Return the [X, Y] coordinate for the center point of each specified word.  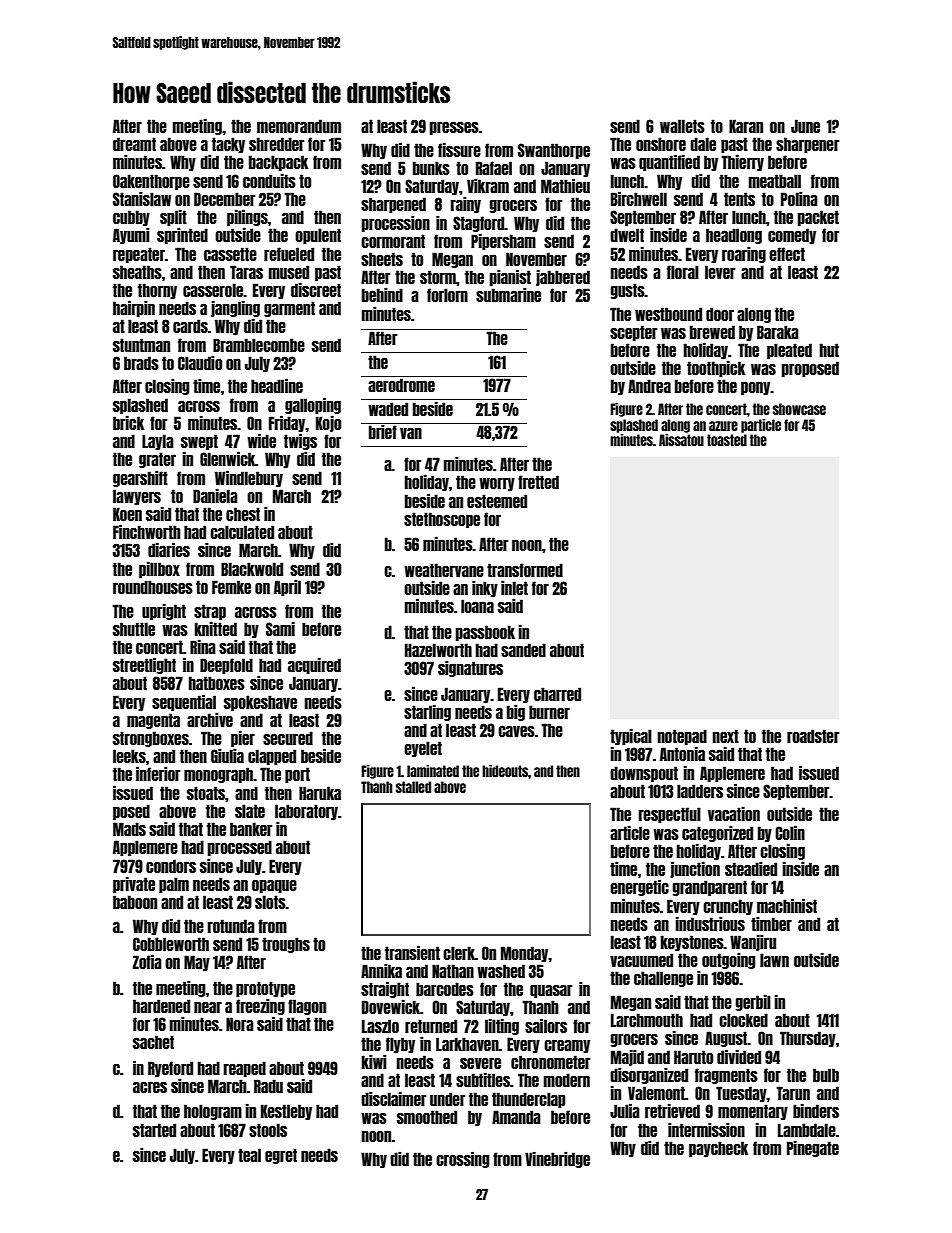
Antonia [682, 753]
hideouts [505, 770]
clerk [459, 953]
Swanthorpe [554, 151]
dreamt [134, 144]
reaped [245, 1069]
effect [787, 254]
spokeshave [260, 703]
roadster [813, 736]
